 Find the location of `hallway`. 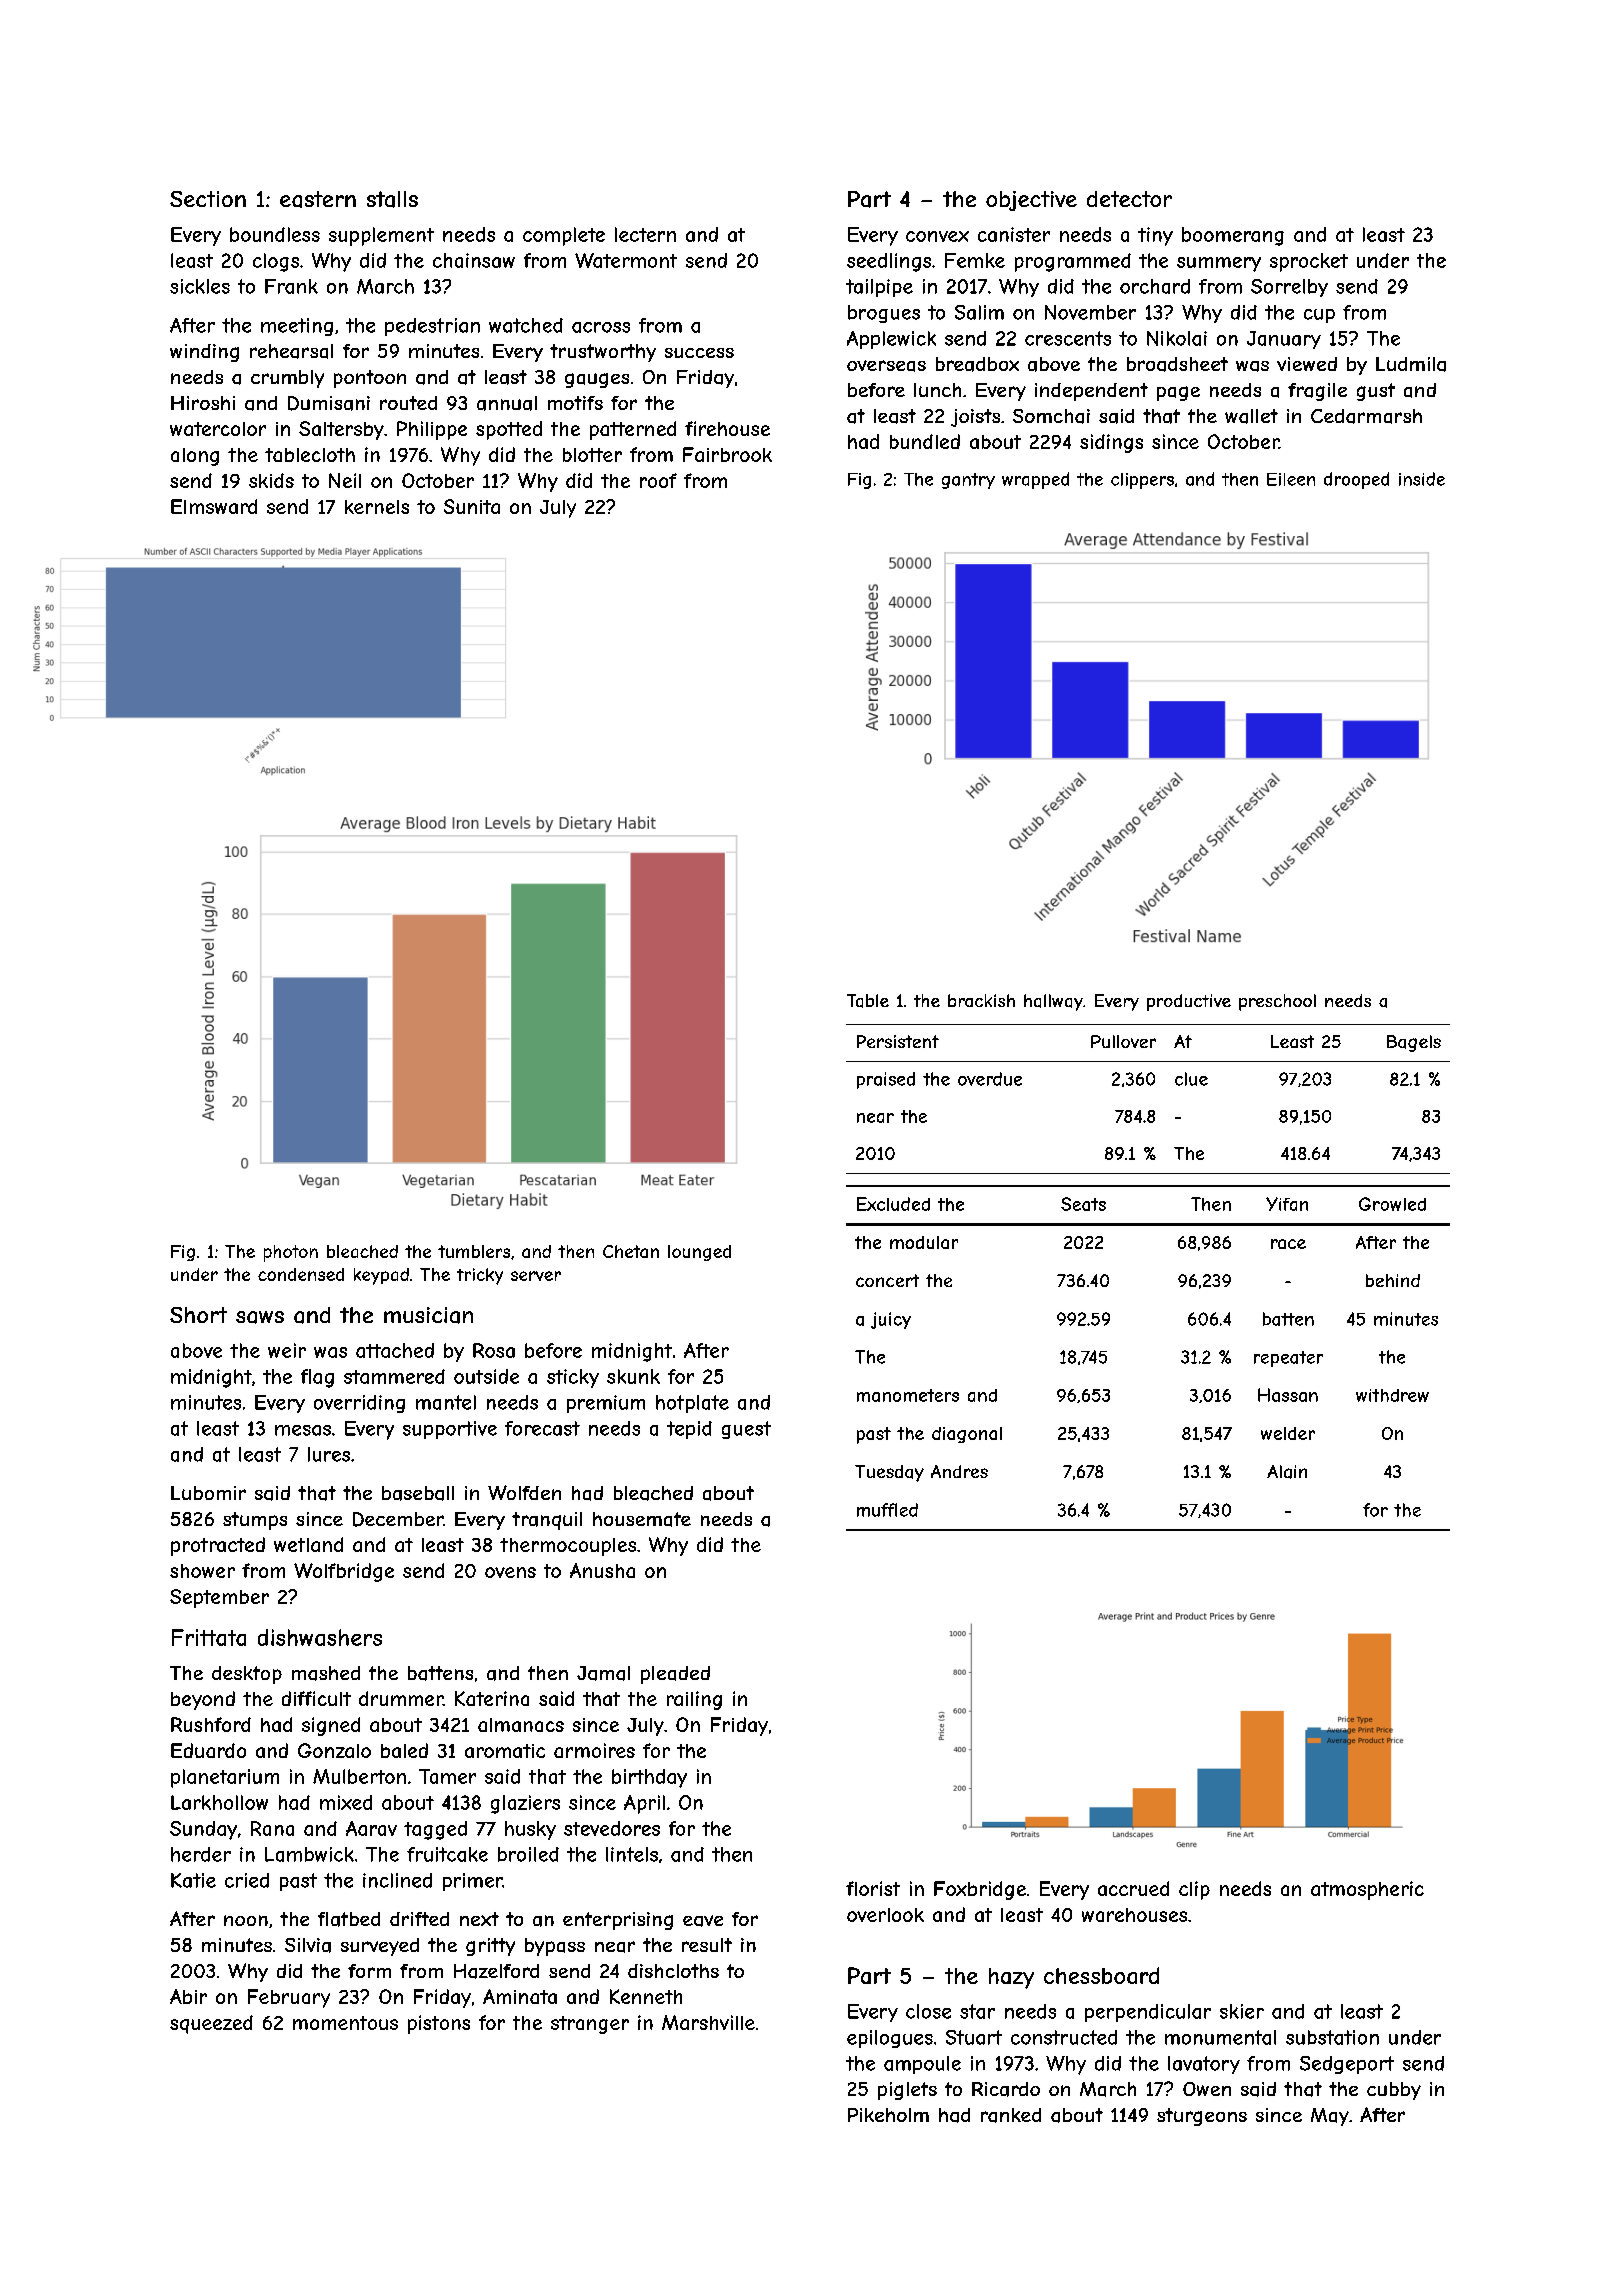

hallway is located at coordinates (1053, 1002).
